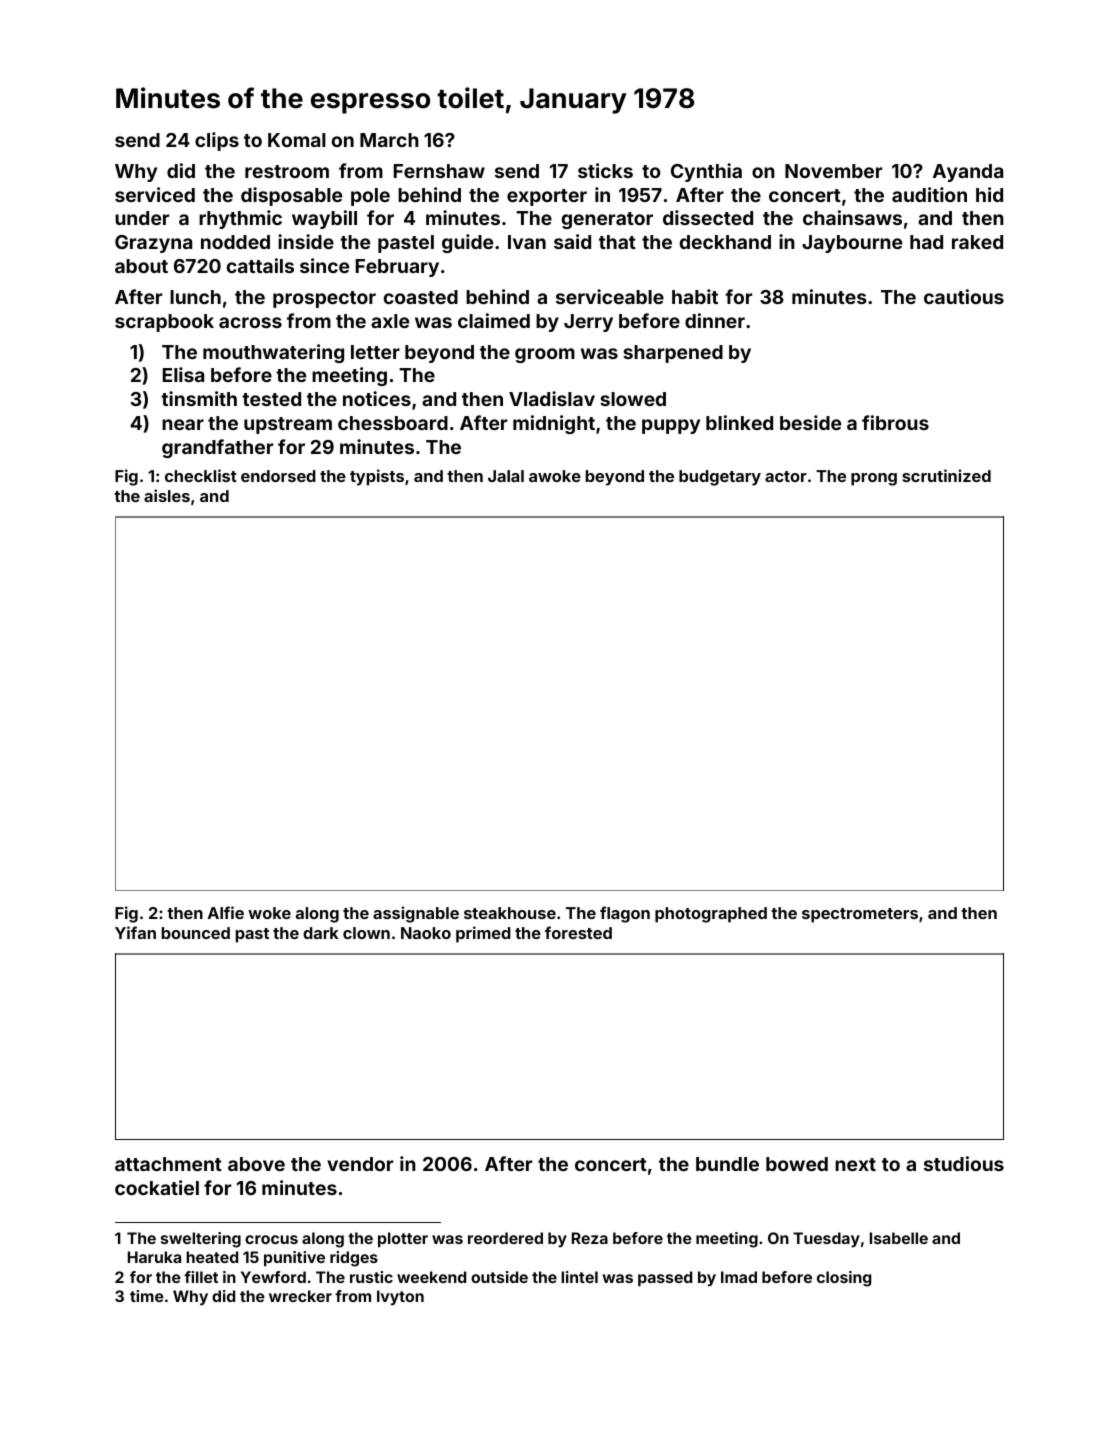  I want to click on typists, so click(377, 477).
